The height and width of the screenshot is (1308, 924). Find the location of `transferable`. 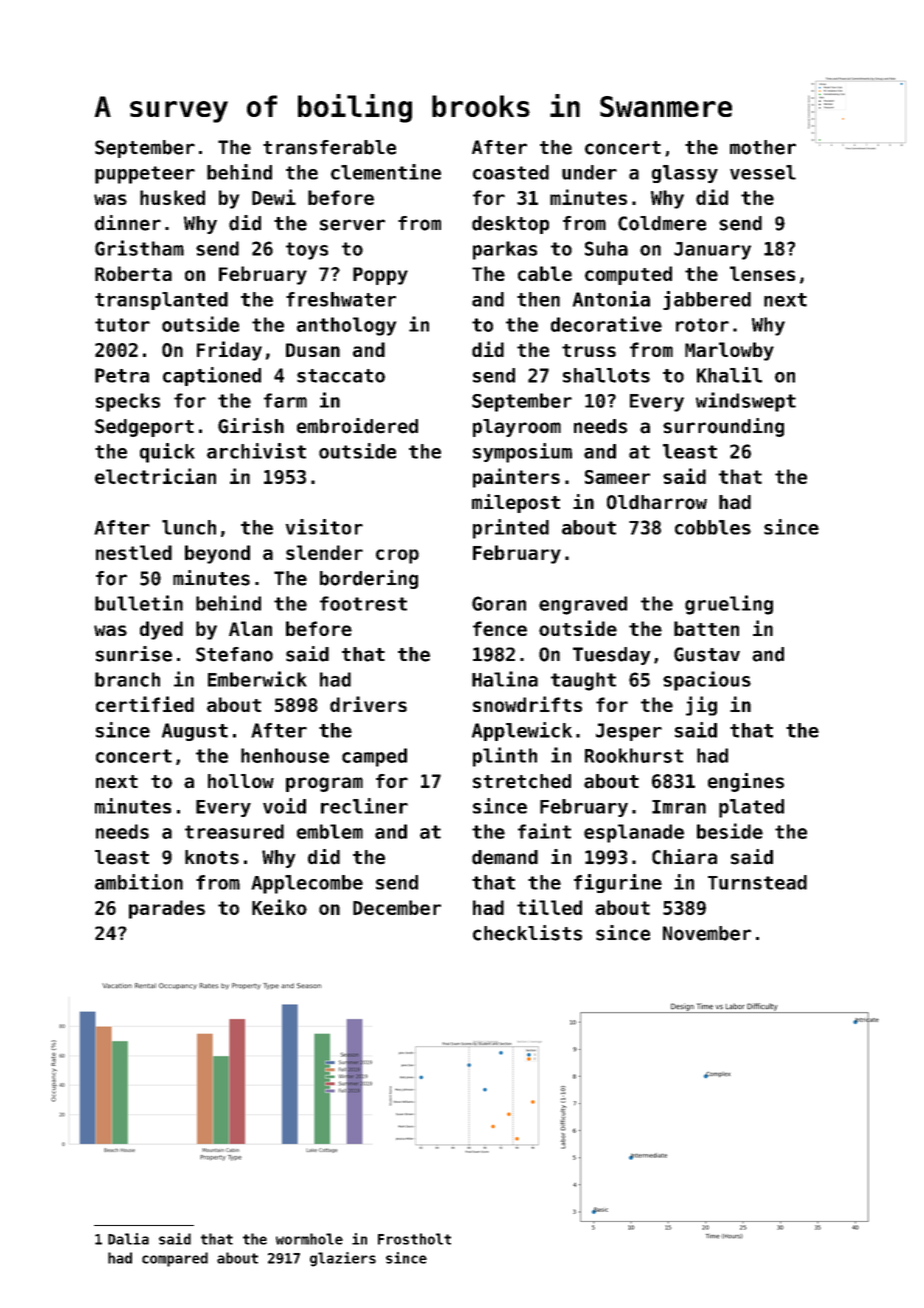

transferable is located at coordinates (329, 147).
